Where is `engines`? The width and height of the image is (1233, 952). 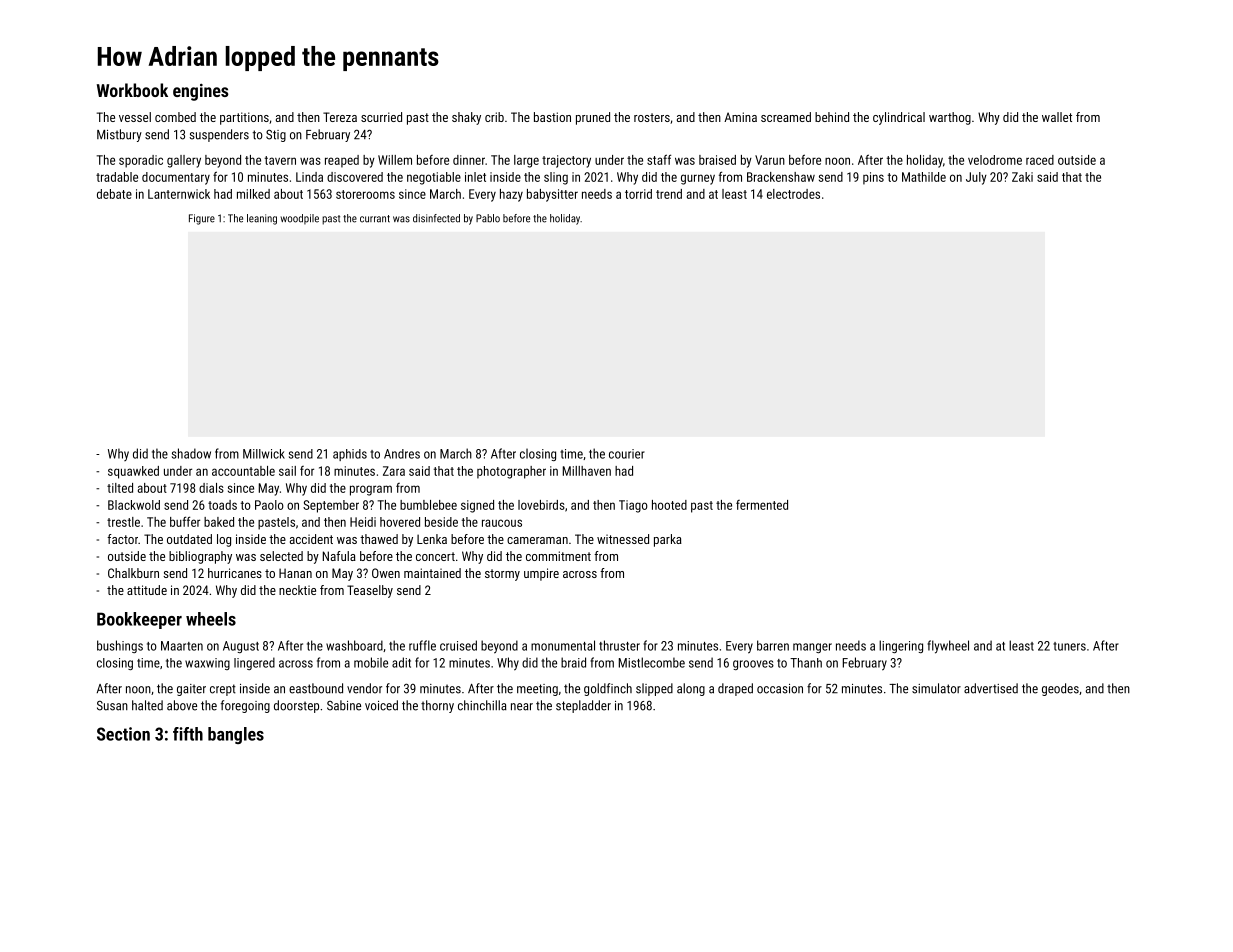 engines is located at coordinates (201, 92).
